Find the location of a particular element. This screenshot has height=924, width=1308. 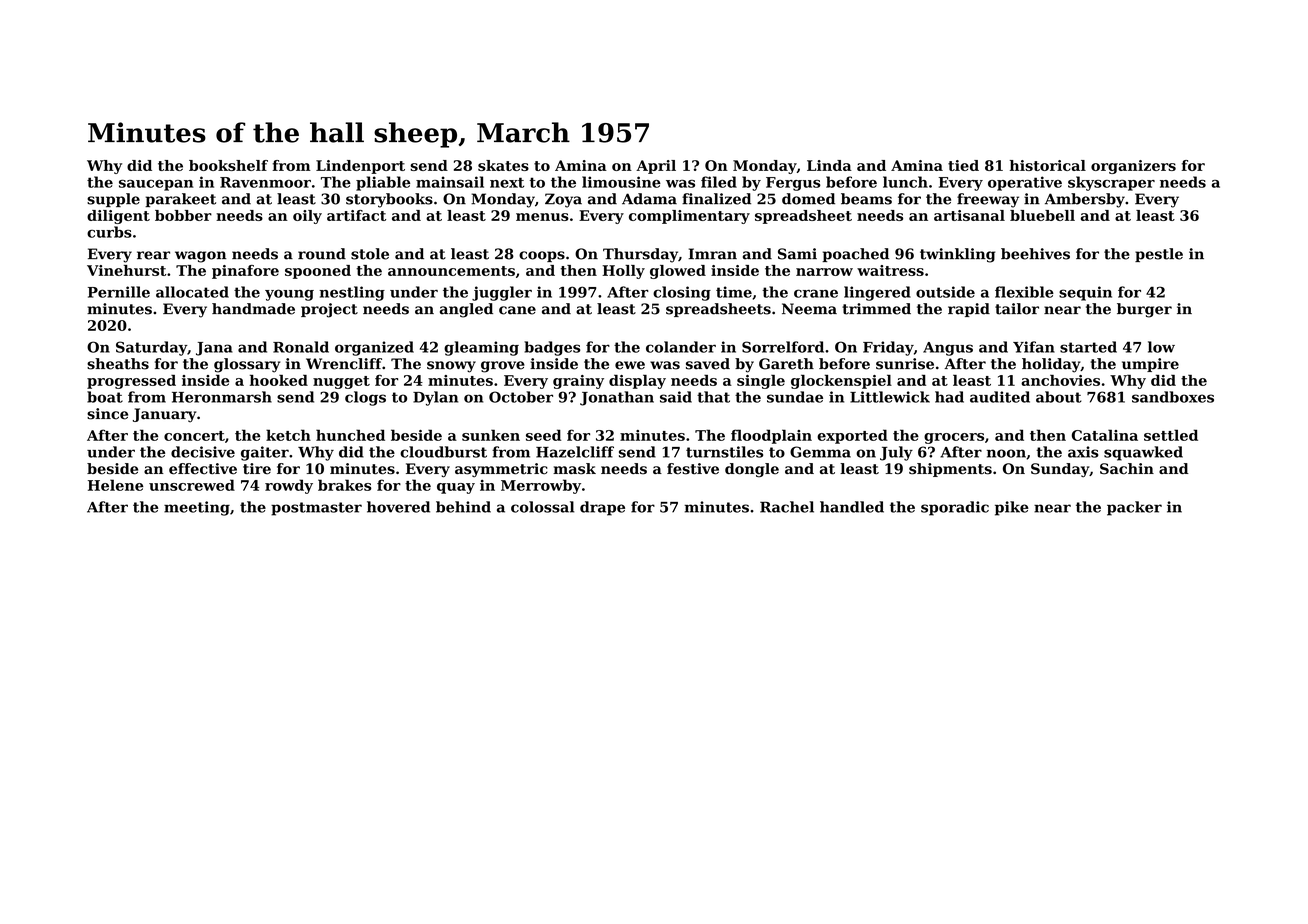

Ambersby is located at coordinates (1085, 200).
